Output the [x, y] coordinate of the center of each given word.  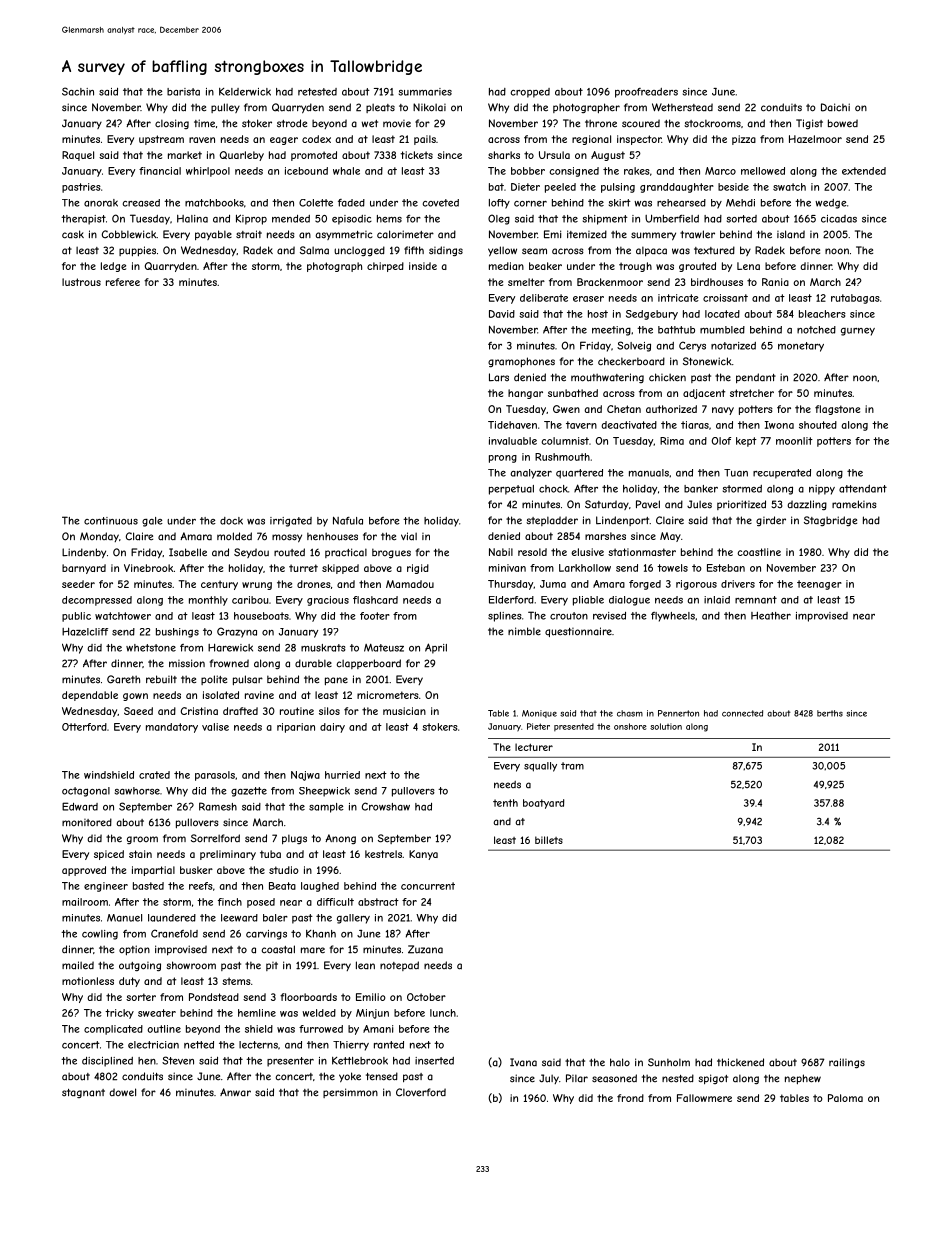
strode [292, 123]
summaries [425, 92]
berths [830, 713]
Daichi [835, 107]
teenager [819, 585]
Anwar [235, 1092]
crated [154, 775]
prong [503, 459]
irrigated [291, 522]
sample [326, 808]
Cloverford [421, 1092]
